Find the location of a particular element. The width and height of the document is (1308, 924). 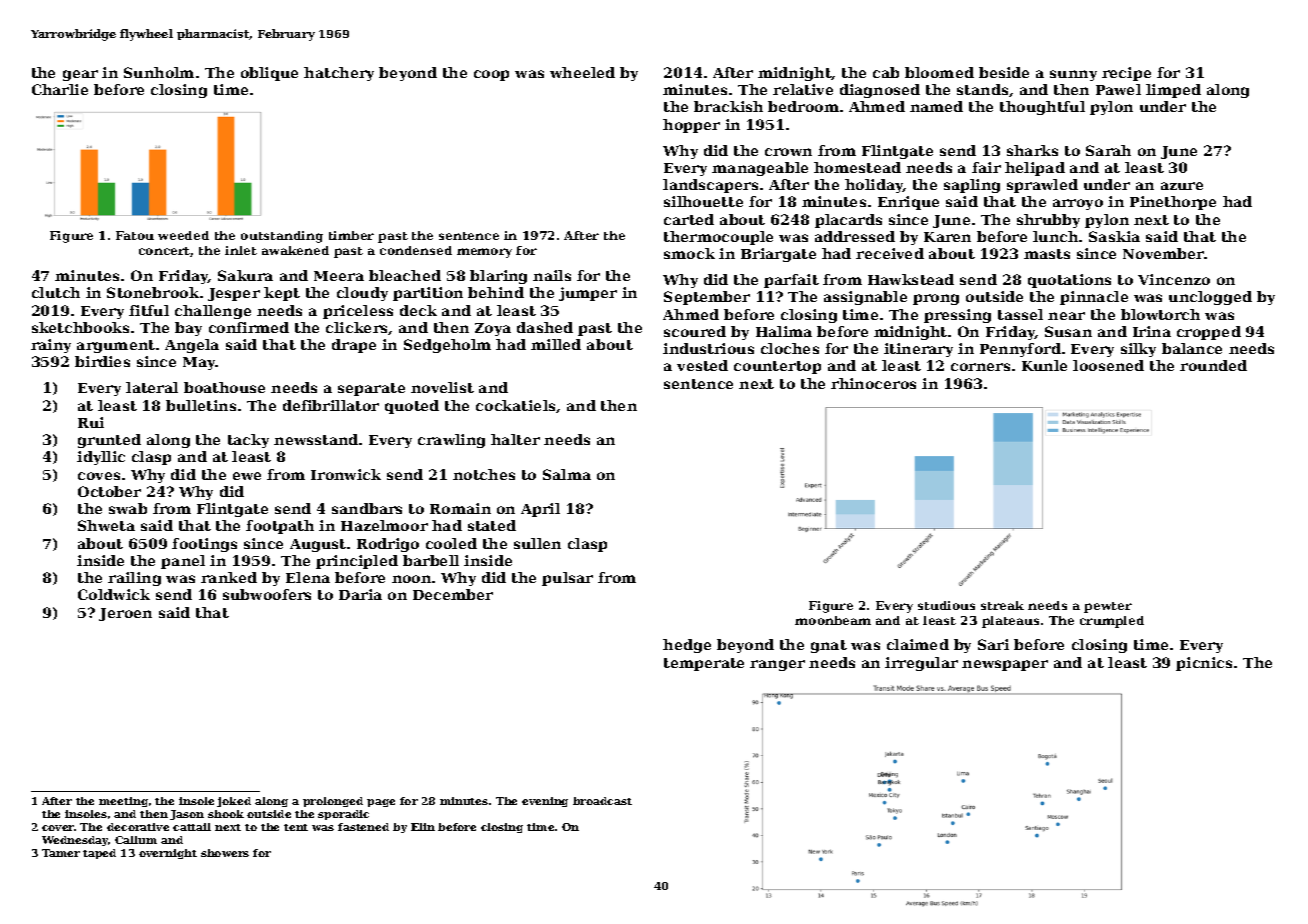

Salma is located at coordinates (567, 474).
